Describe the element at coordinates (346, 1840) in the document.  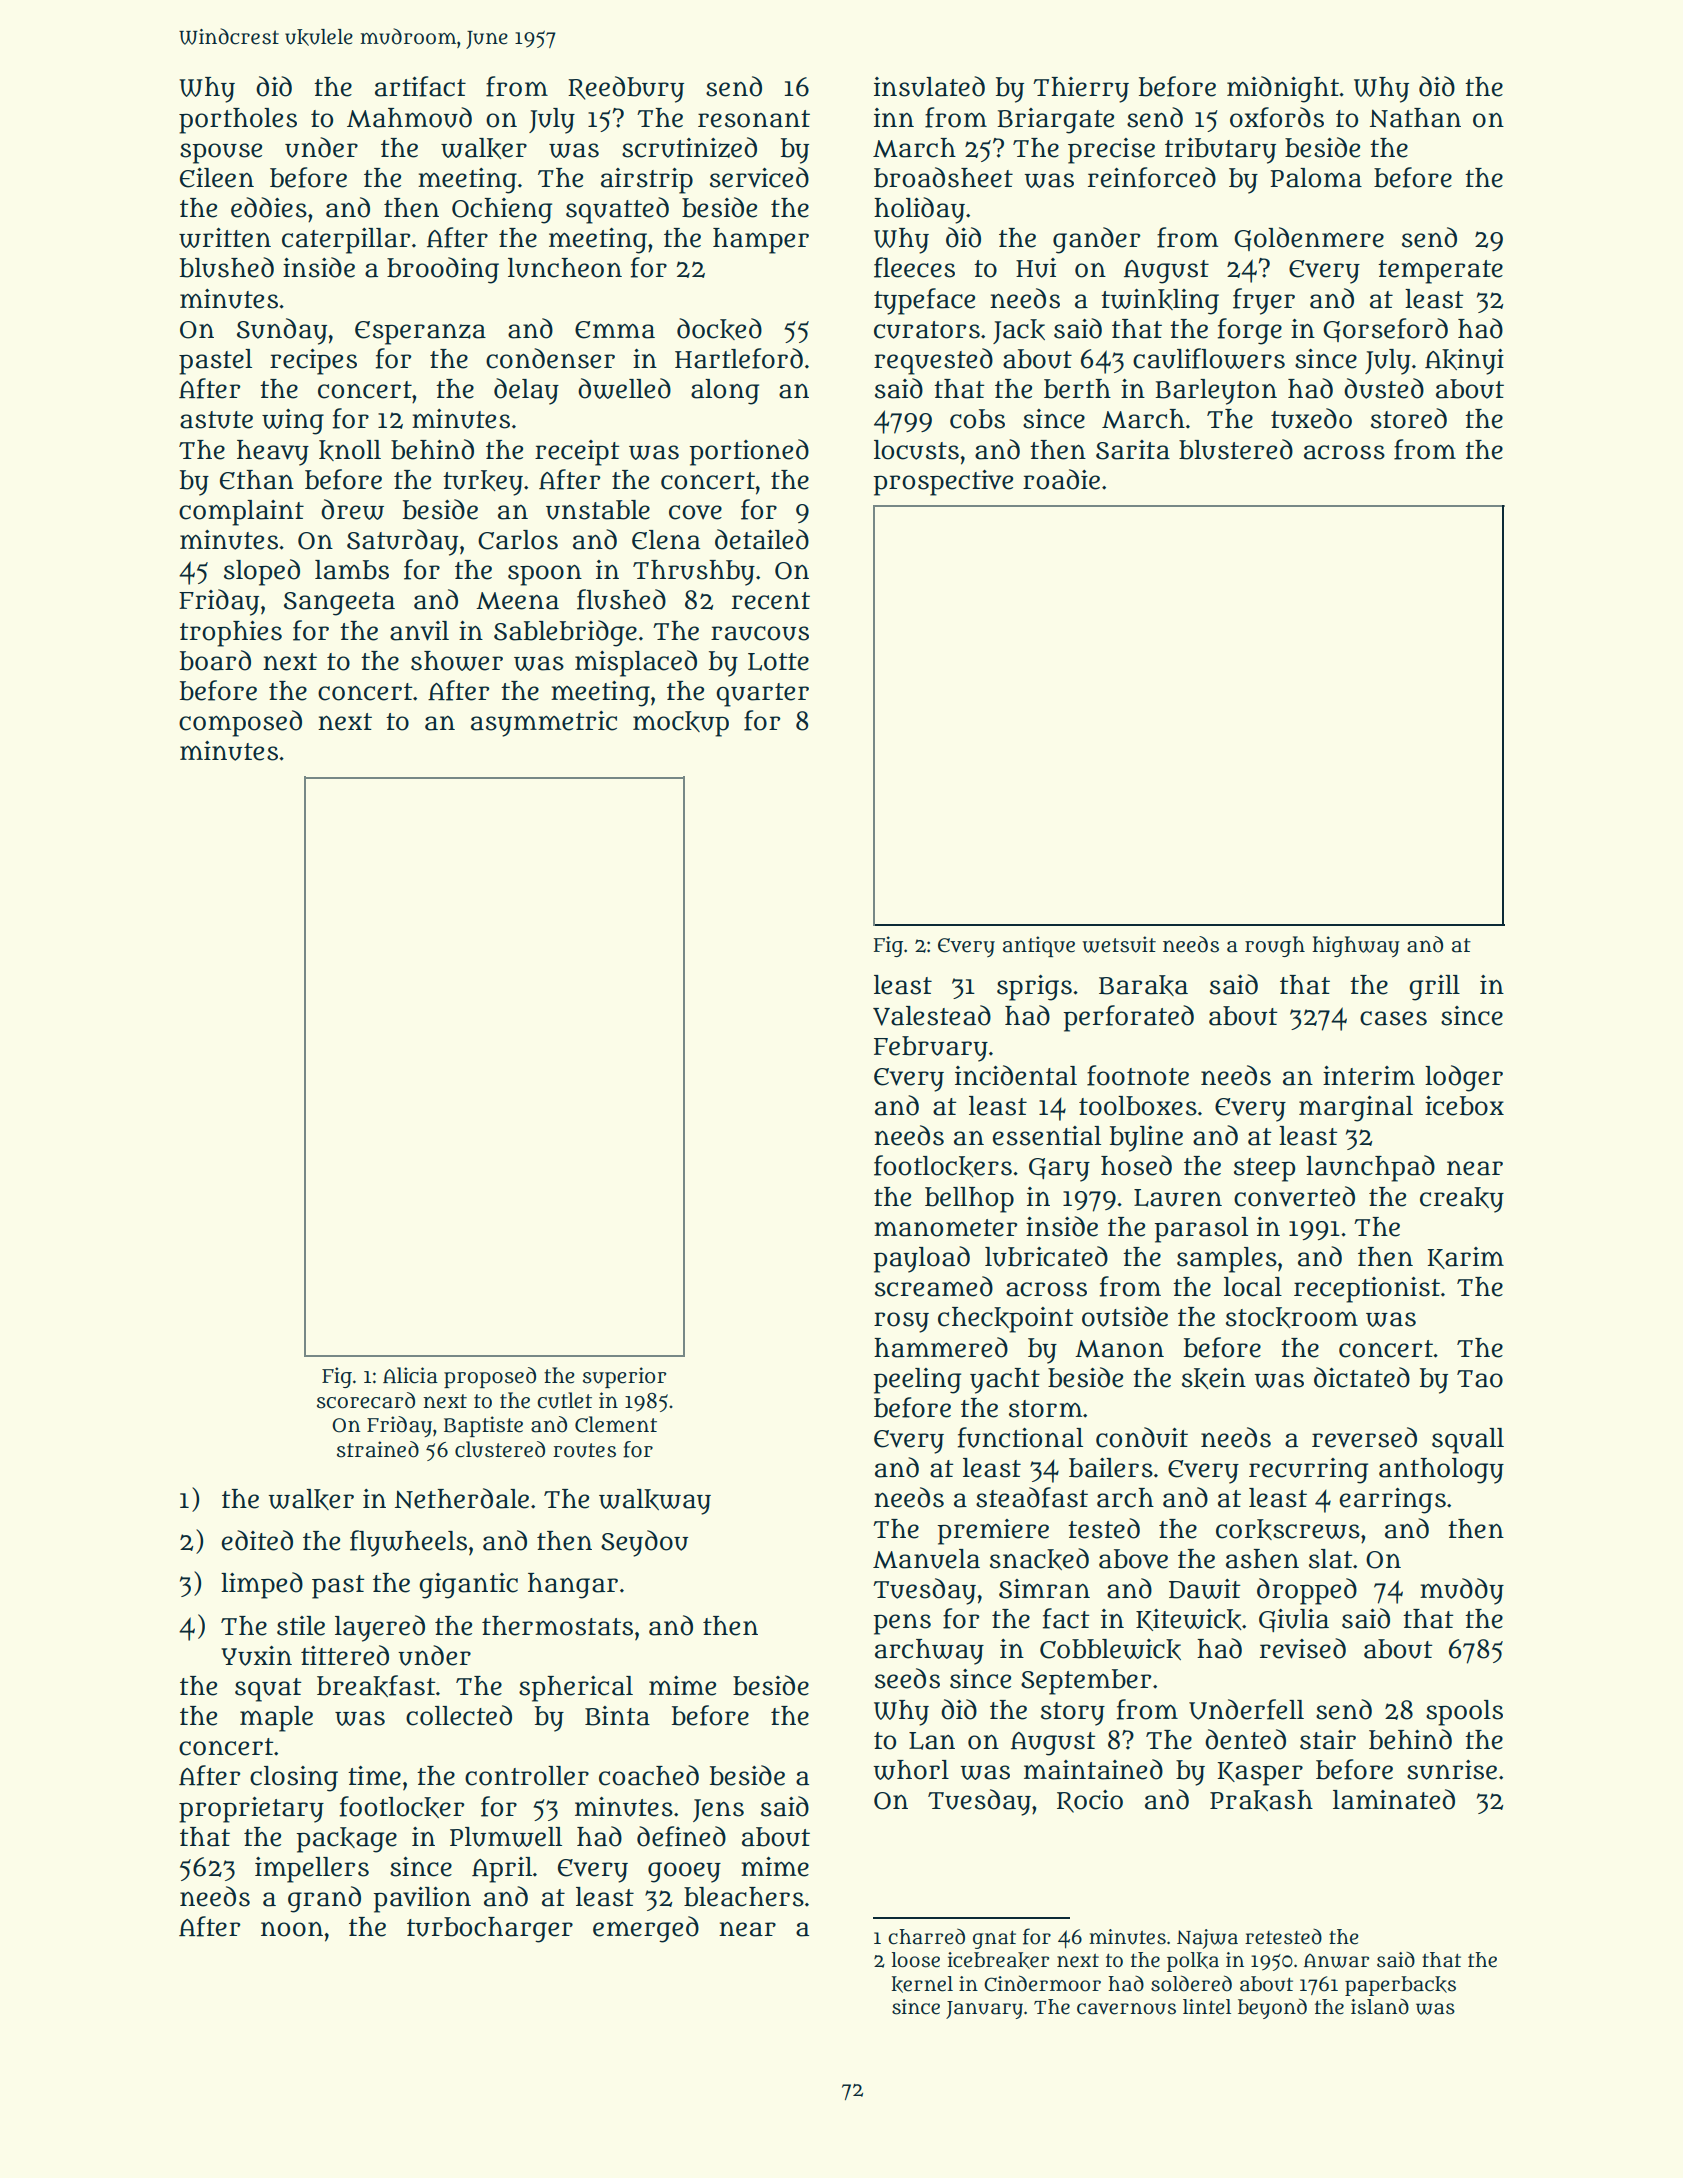
I see `package` at that location.
